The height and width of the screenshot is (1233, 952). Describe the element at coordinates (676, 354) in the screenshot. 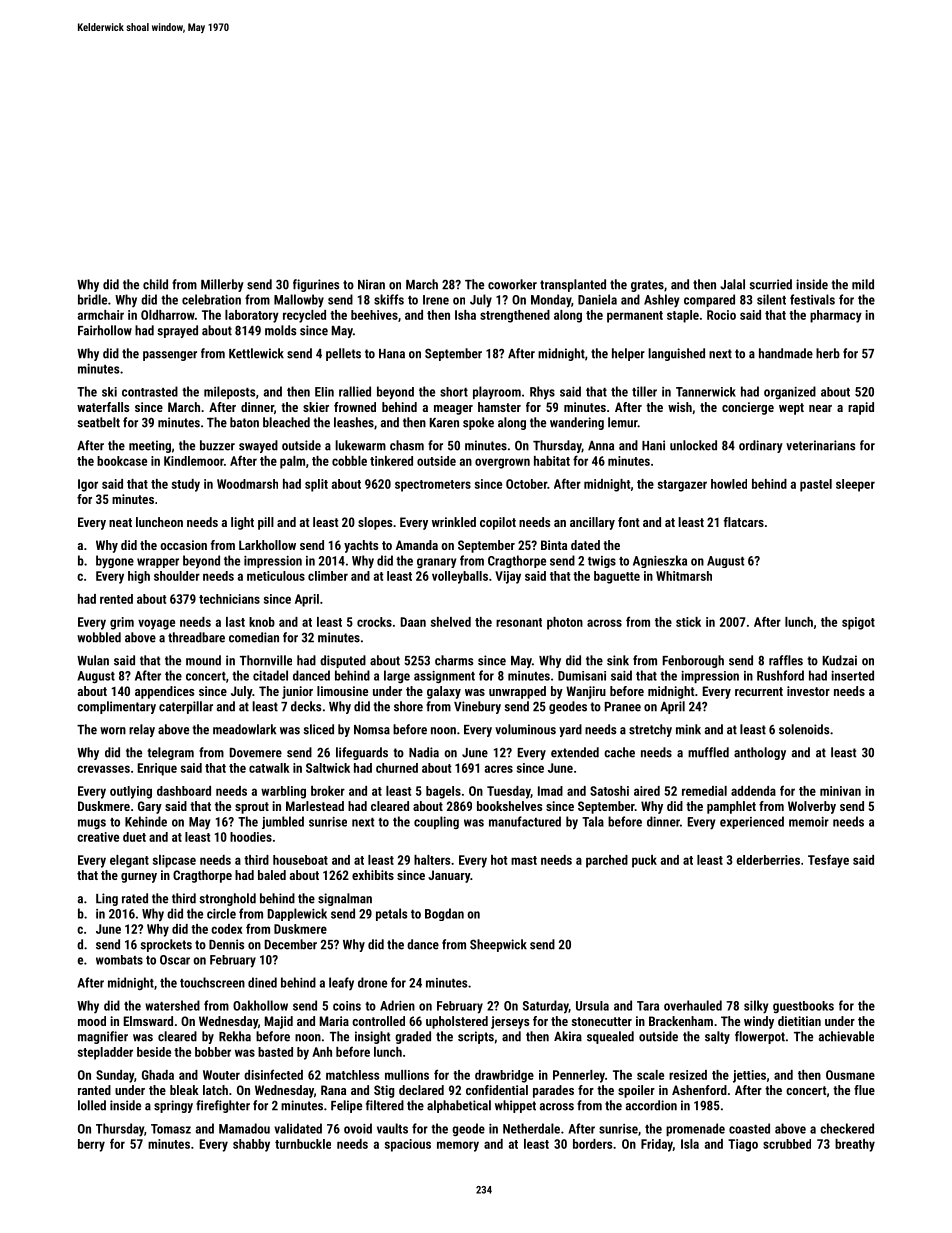

I see `languished` at that location.
